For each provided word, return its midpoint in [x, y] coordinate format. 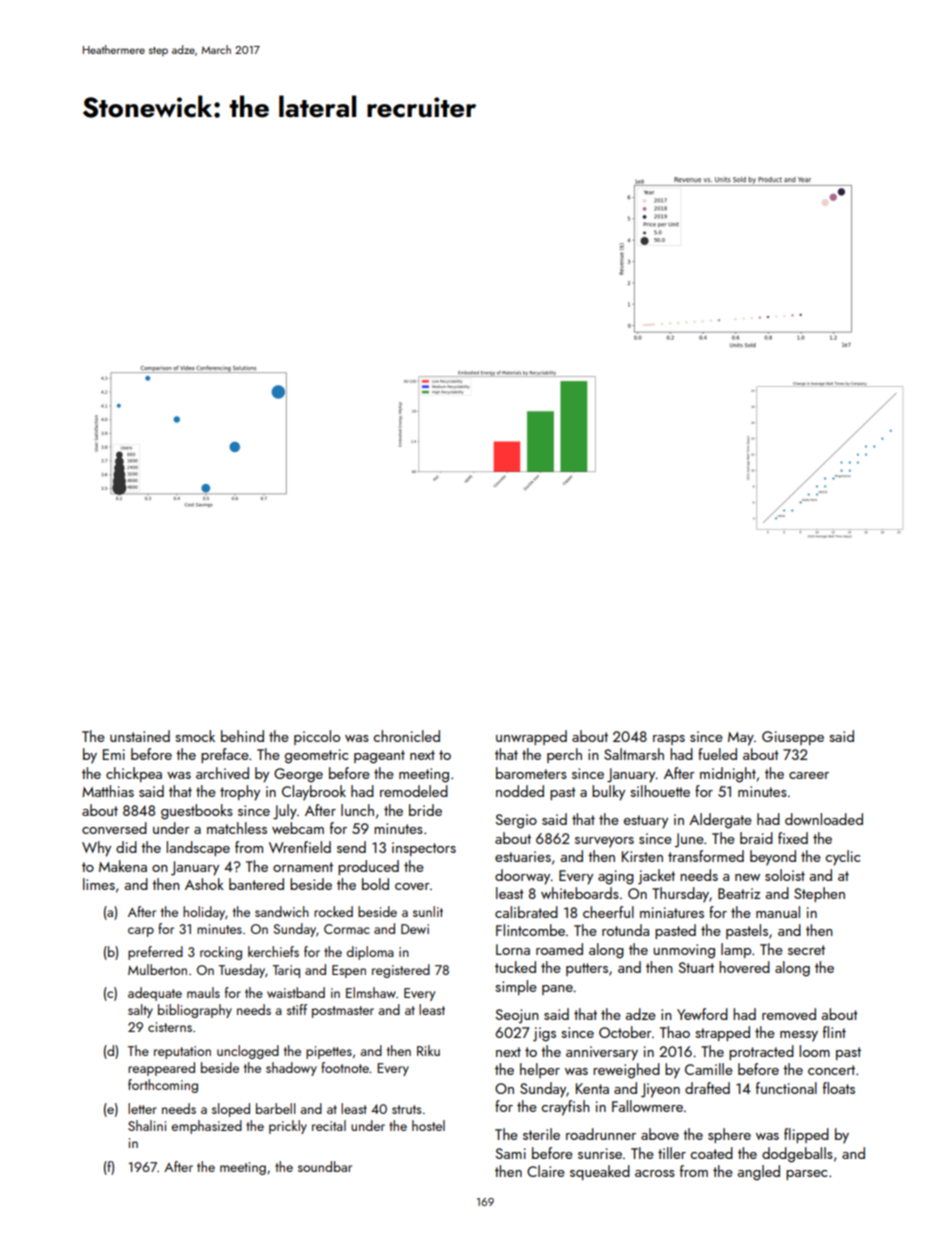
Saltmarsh [634, 754]
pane [557, 990]
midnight [728, 775]
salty [140, 1011]
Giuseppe [793, 738]
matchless [237, 828]
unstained [140, 736]
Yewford [702, 1014]
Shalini [147, 1125]
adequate [155, 994]
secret [806, 950]
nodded [520, 791]
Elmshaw [371, 992]
